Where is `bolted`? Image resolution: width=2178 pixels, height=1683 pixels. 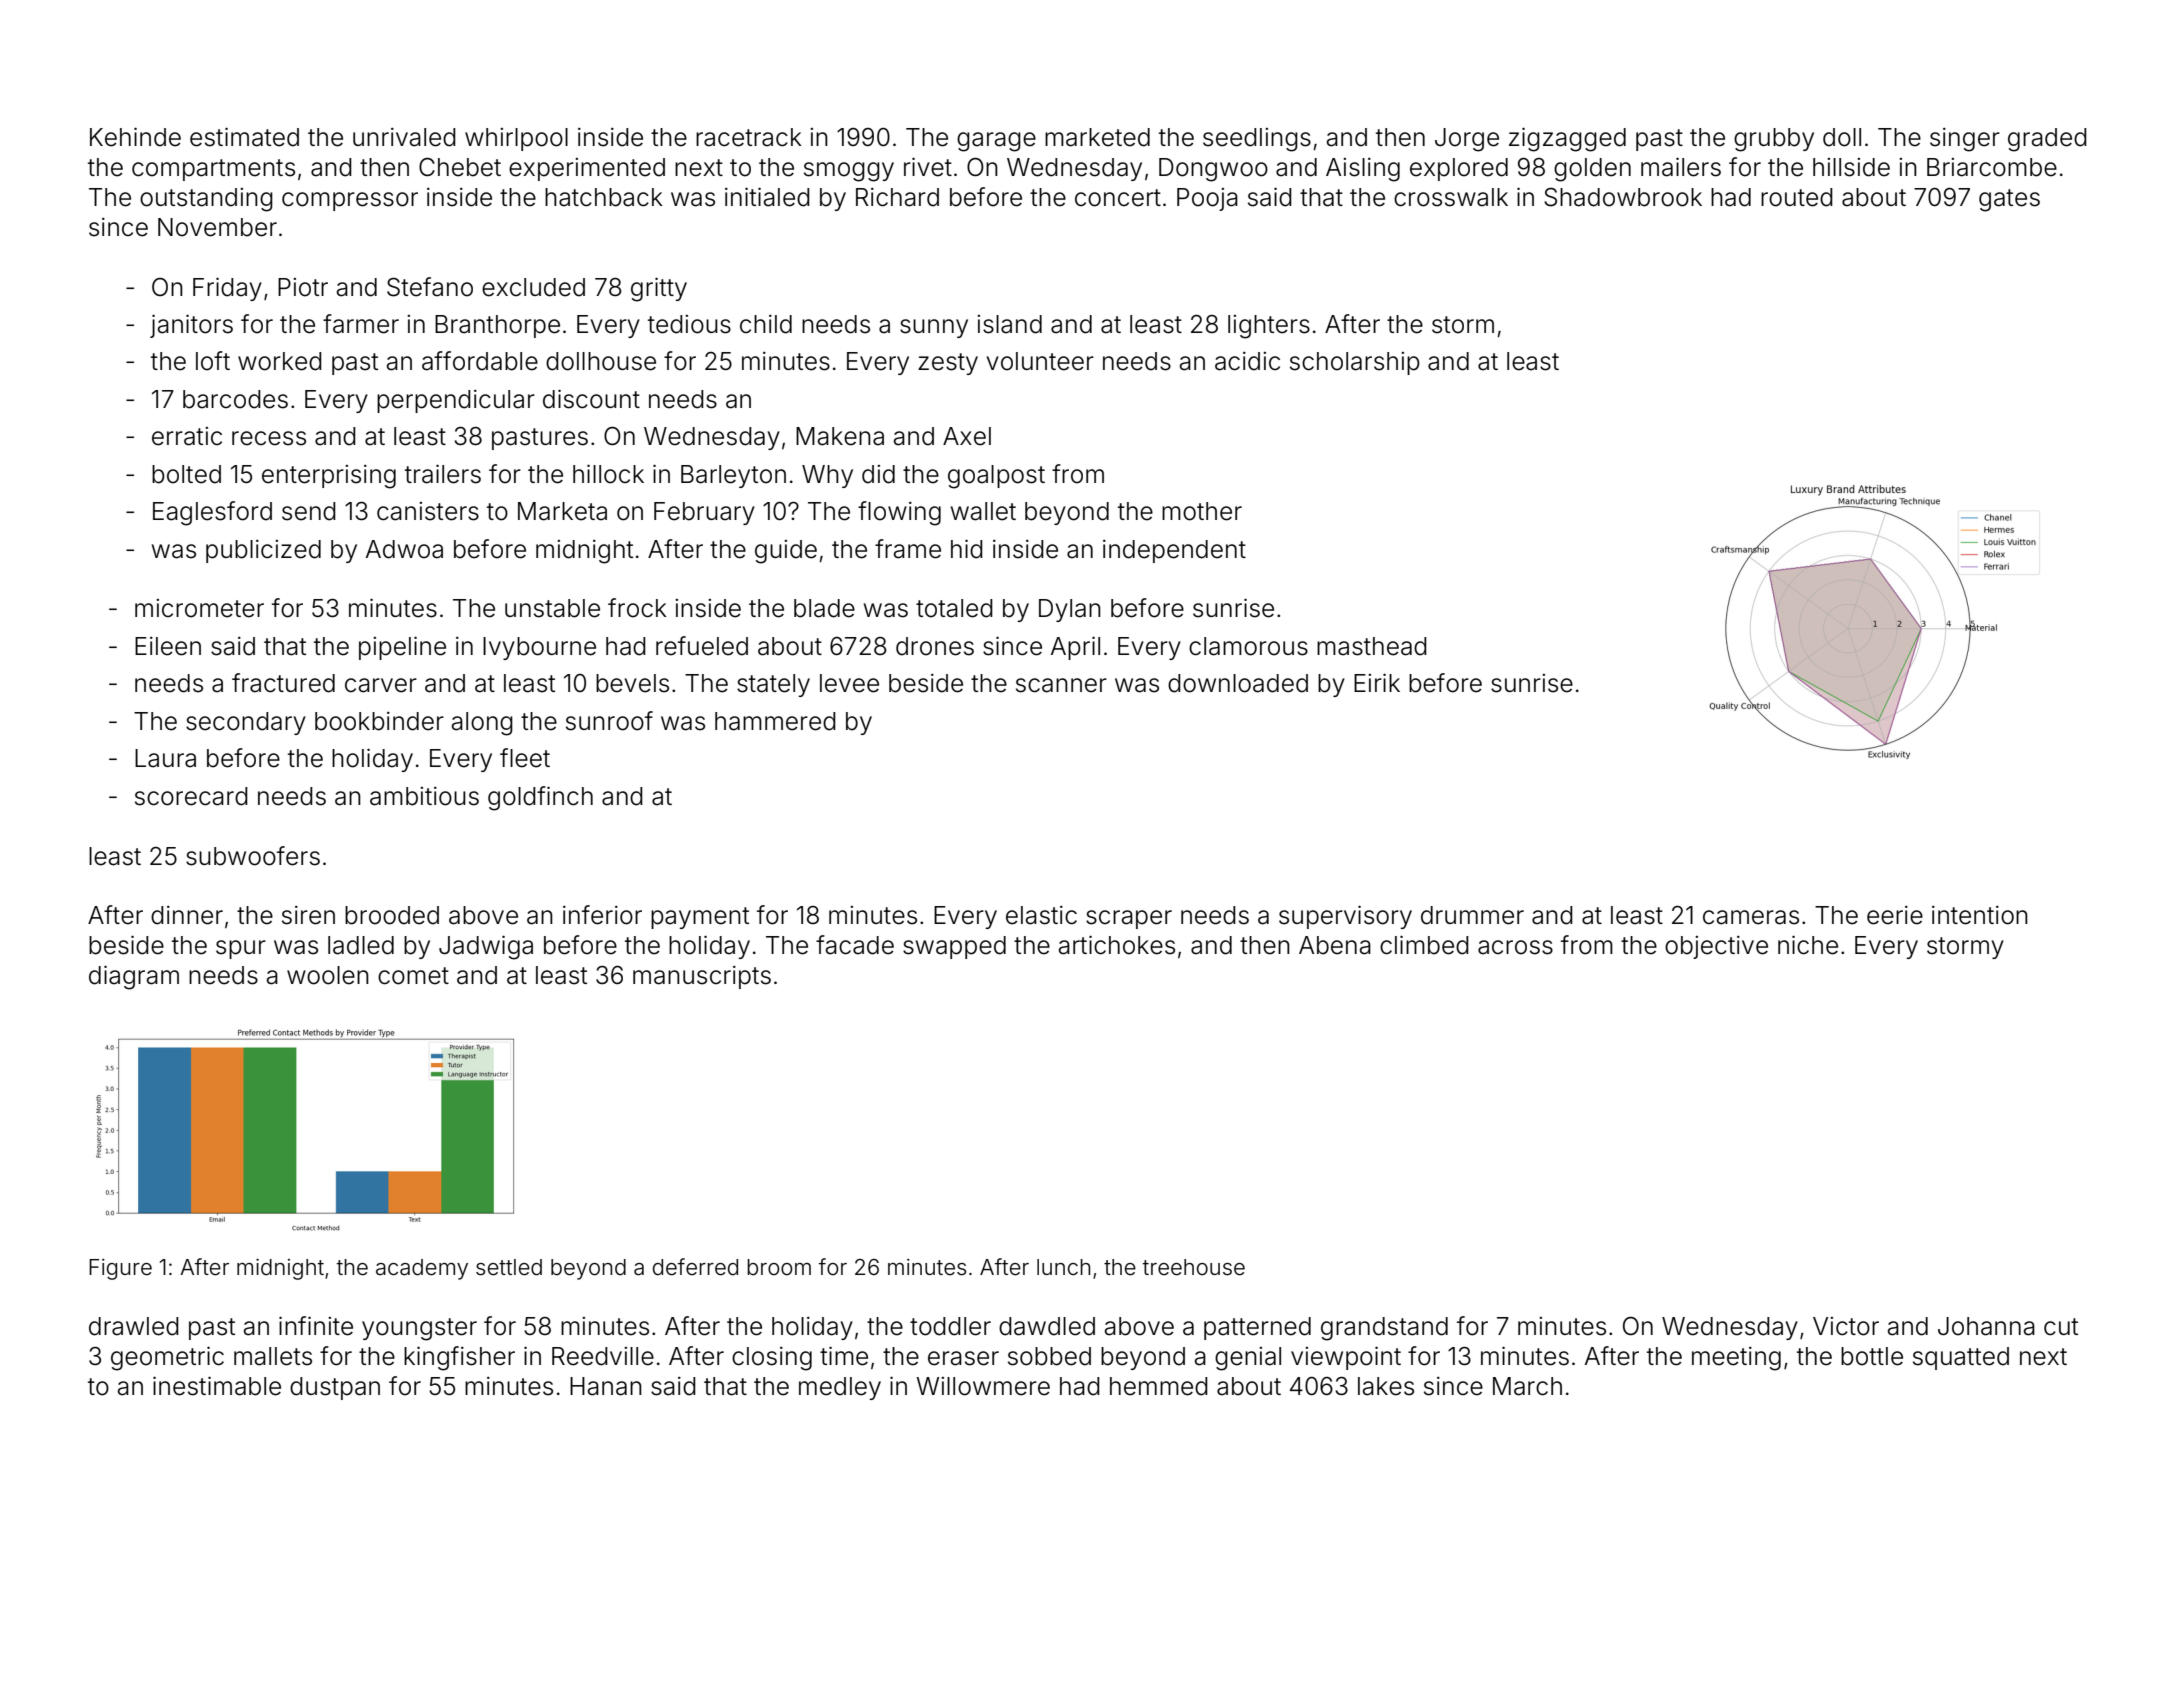 bolted is located at coordinates (186, 474).
